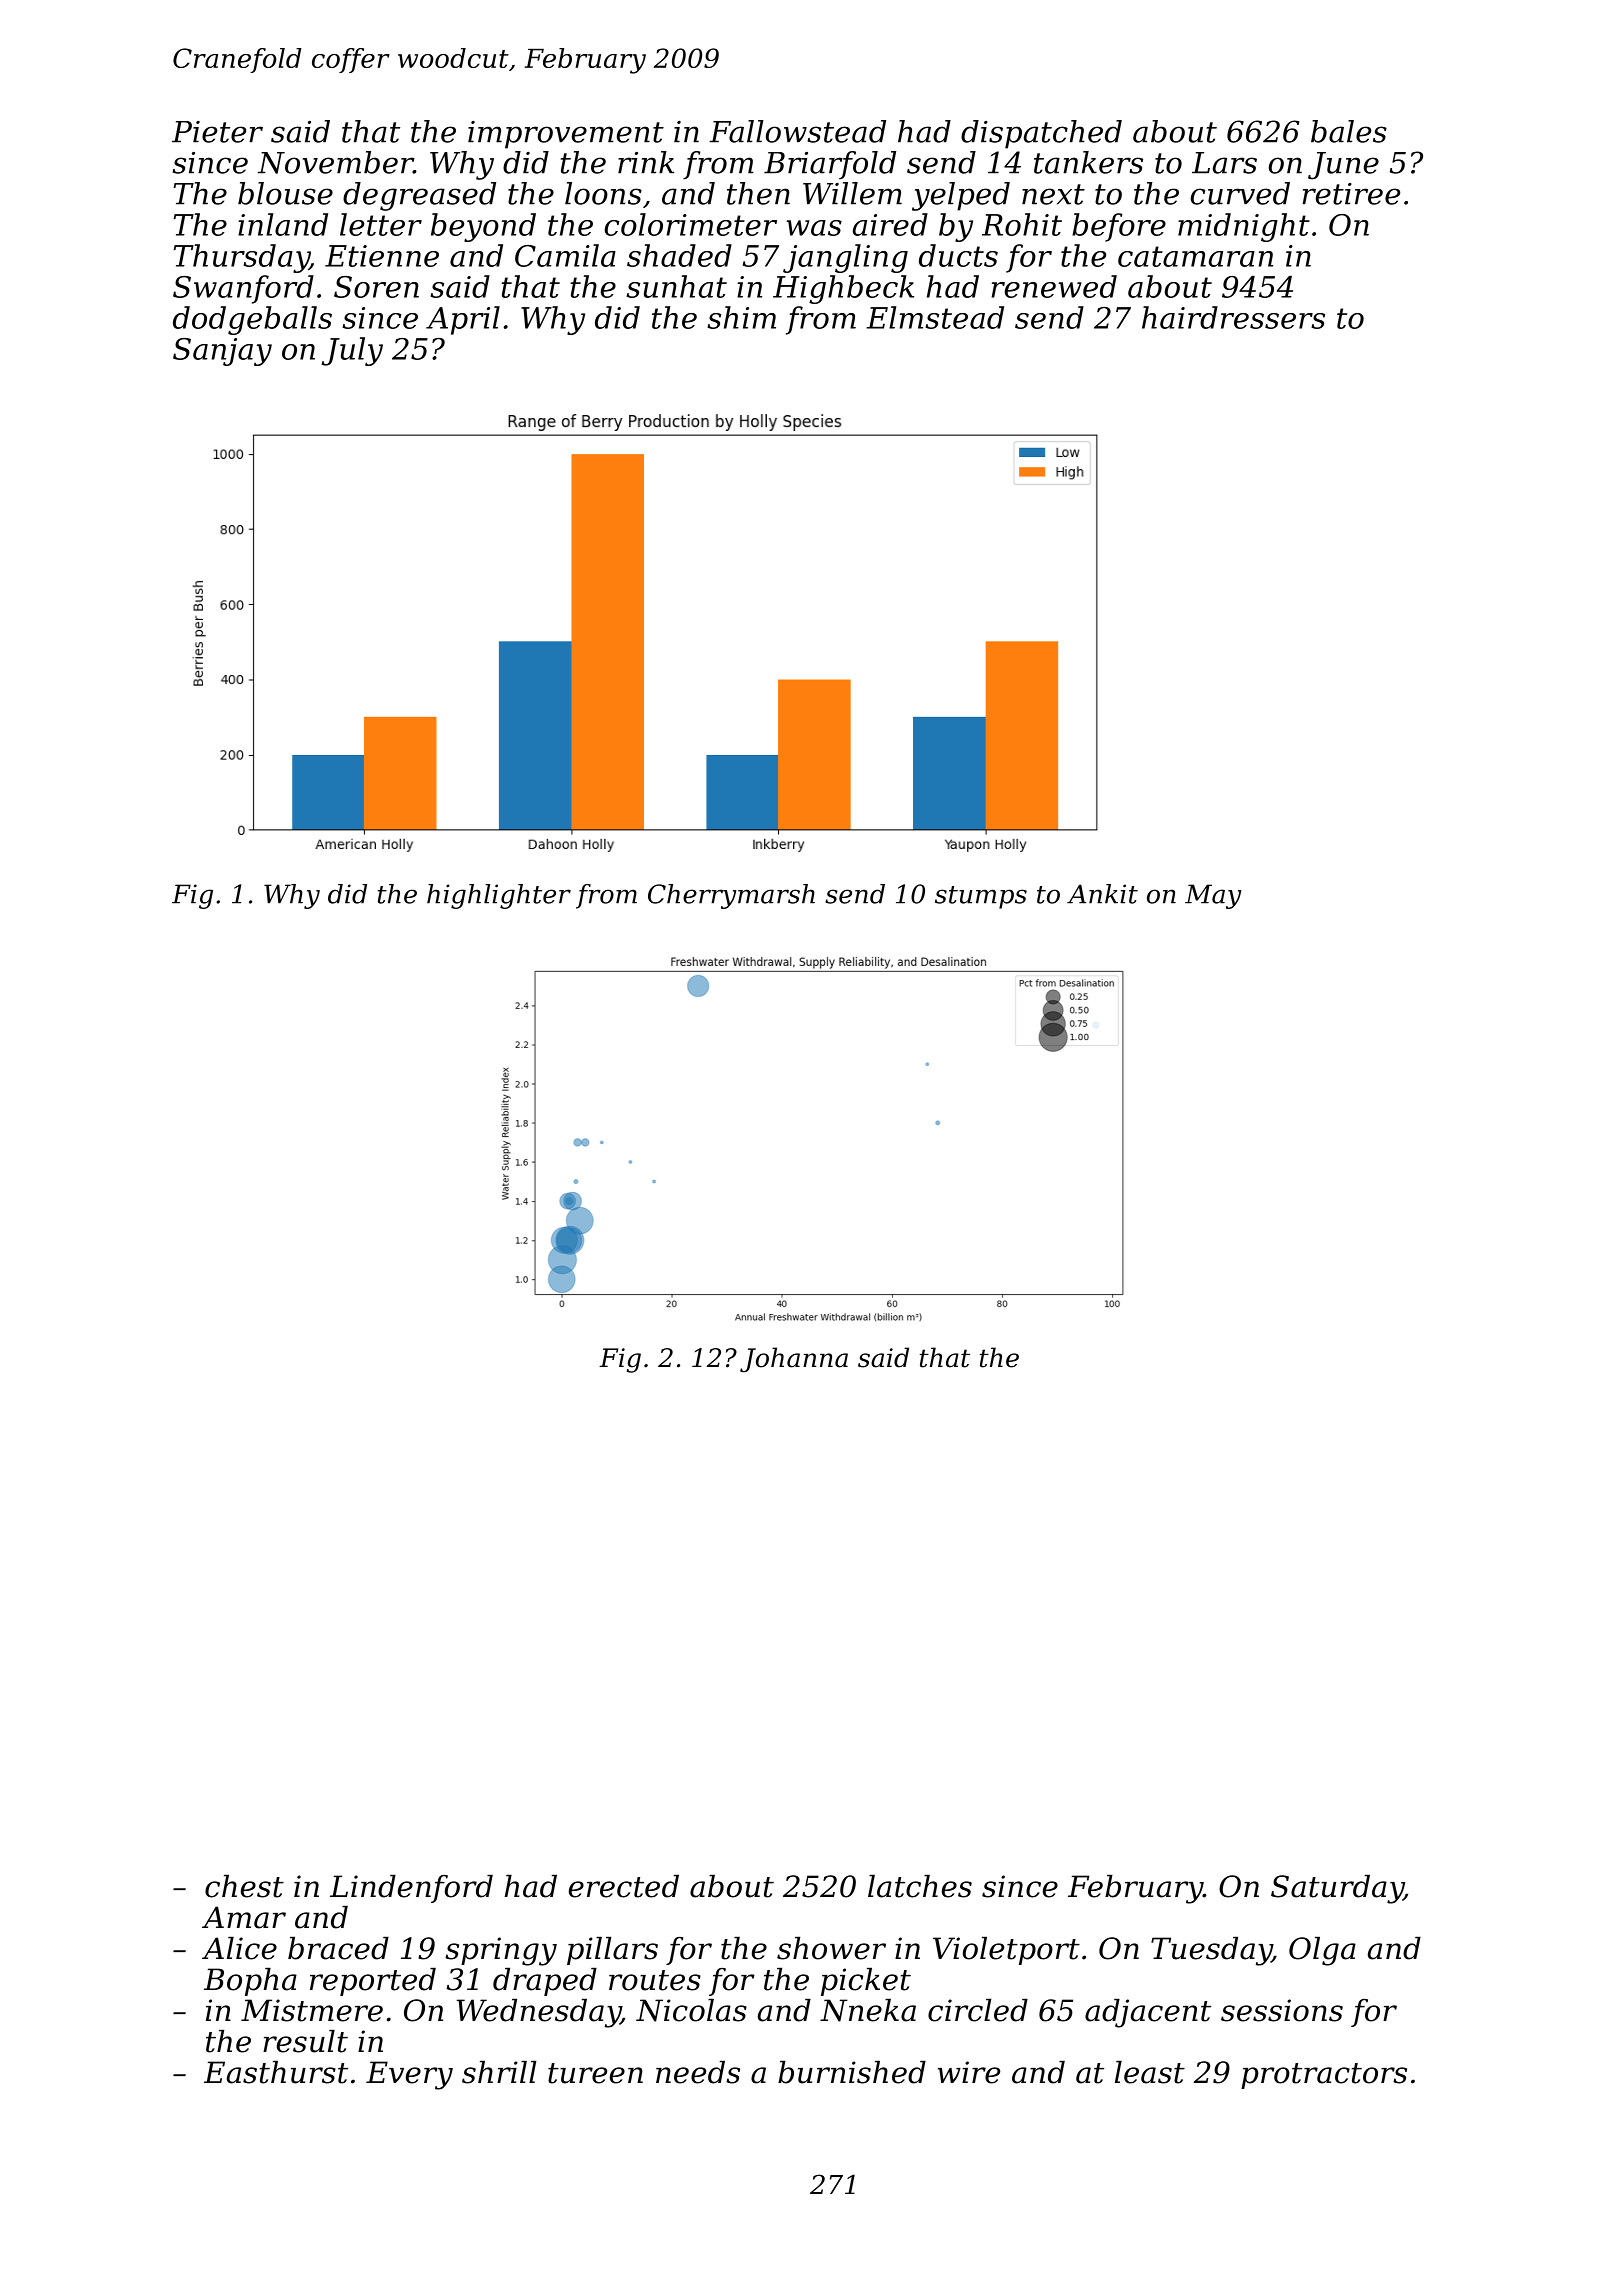 Image resolution: width=1620 pixels, height=2292 pixels. What do you see at coordinates (758, 193) in the screenshot?
I see `then` at bounding box center [758, 193].
